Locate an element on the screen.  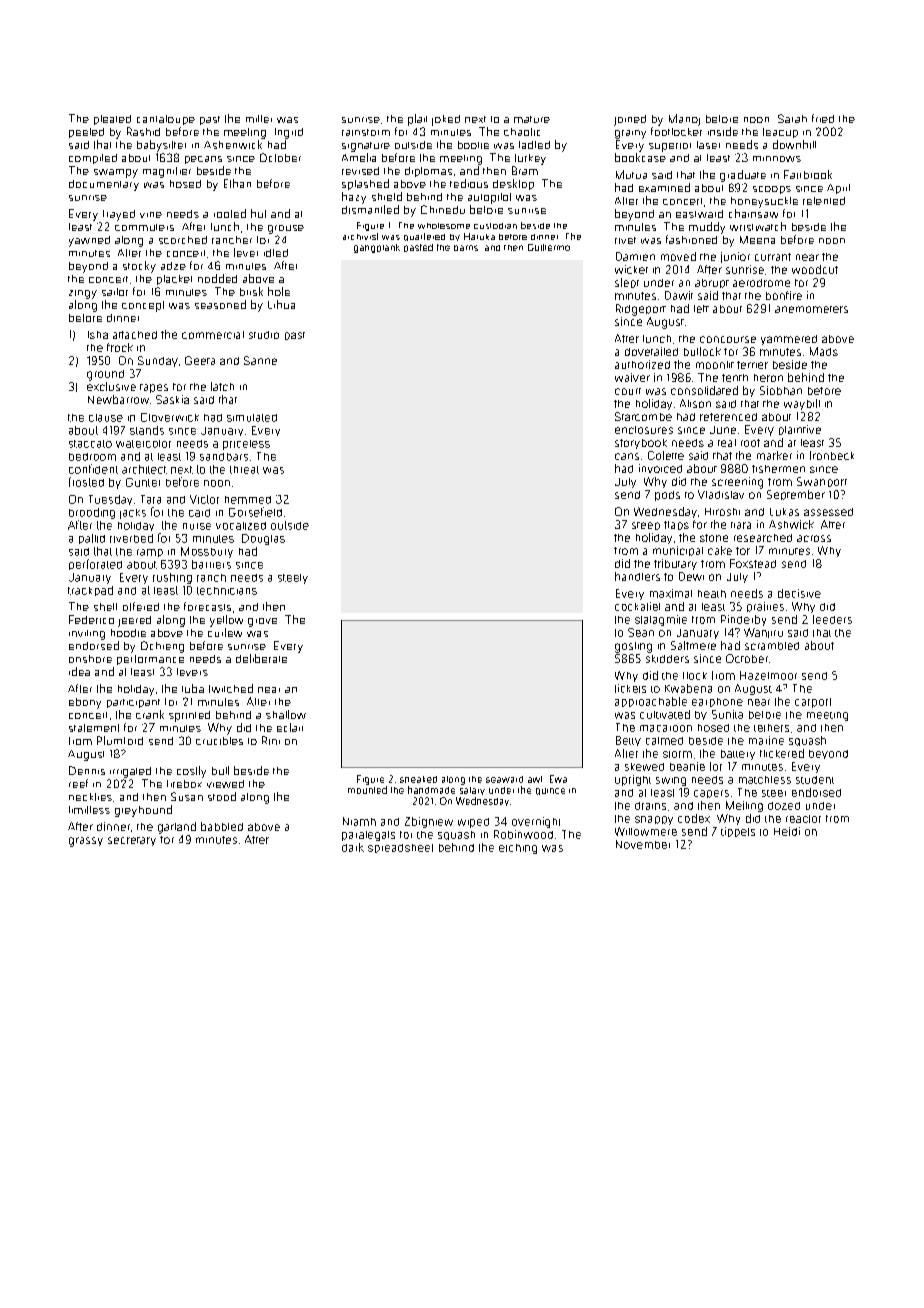
bootie is located at coordinates (473, 145).
